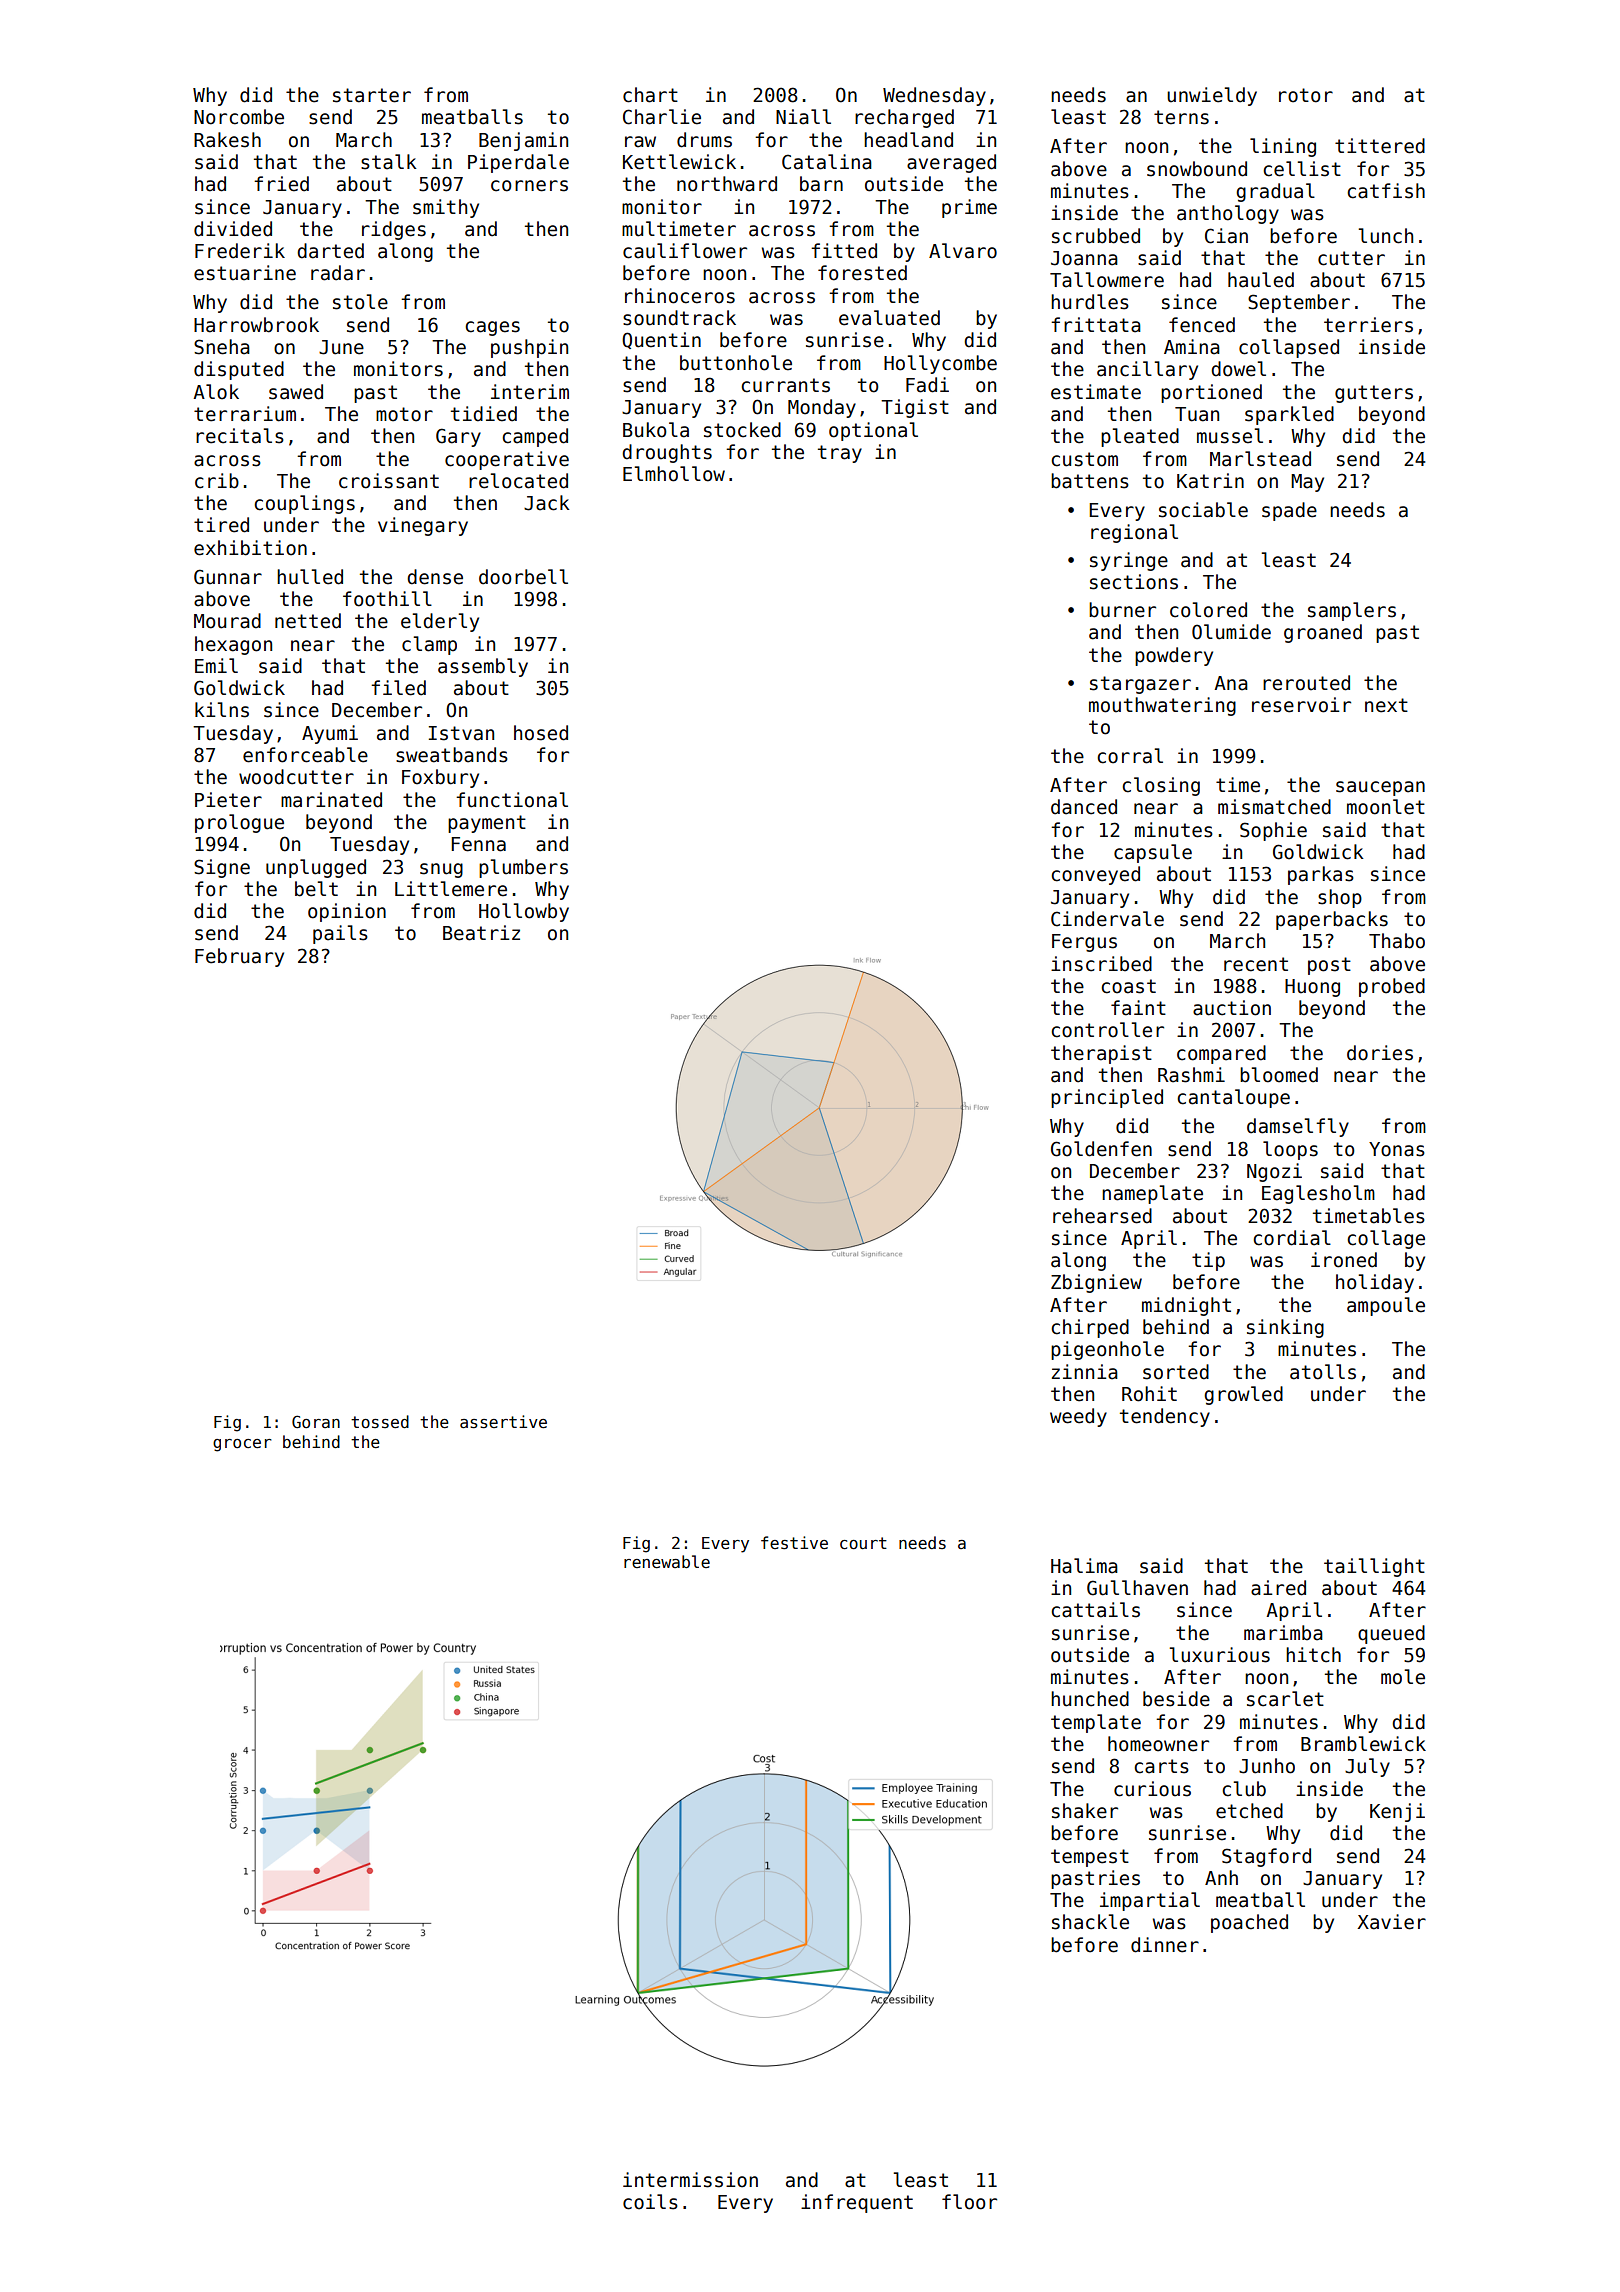  What do you see at coordinates (1212, 96) in the image?
I see `unwieldy` at bounding box center [1212, 96].
